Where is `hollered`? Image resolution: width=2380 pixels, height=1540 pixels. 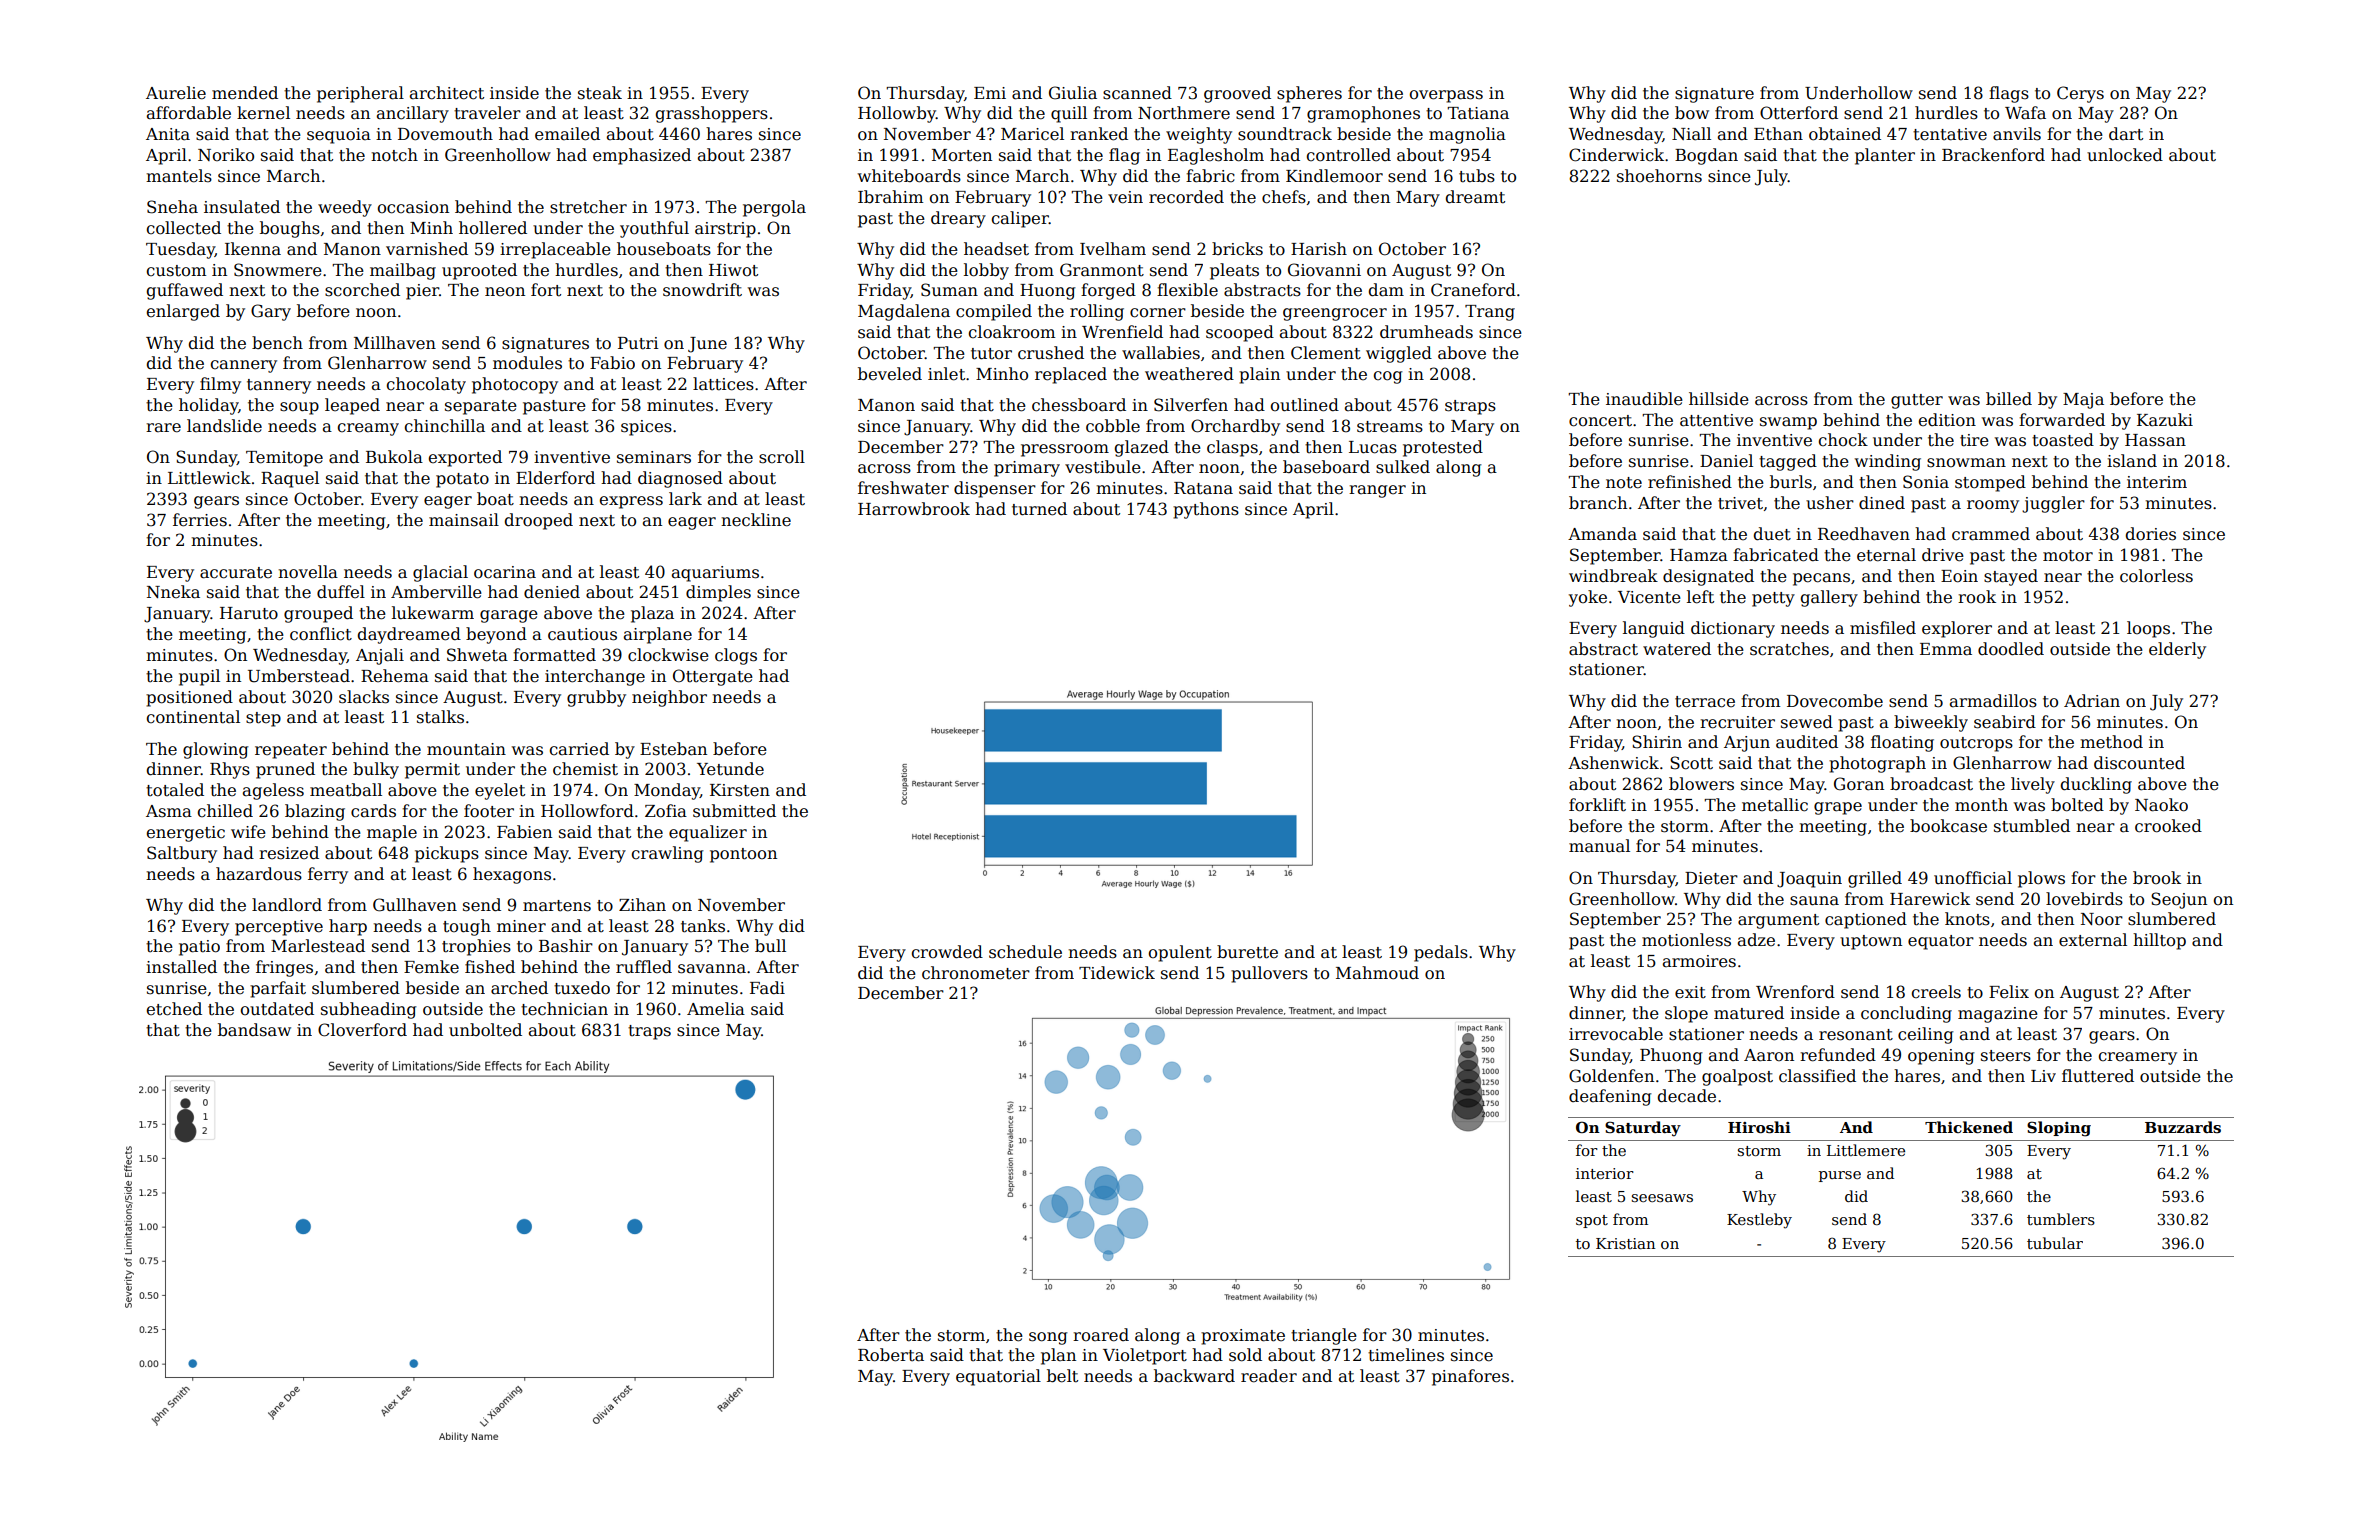
hollered is located at coordinates (493, 228).
